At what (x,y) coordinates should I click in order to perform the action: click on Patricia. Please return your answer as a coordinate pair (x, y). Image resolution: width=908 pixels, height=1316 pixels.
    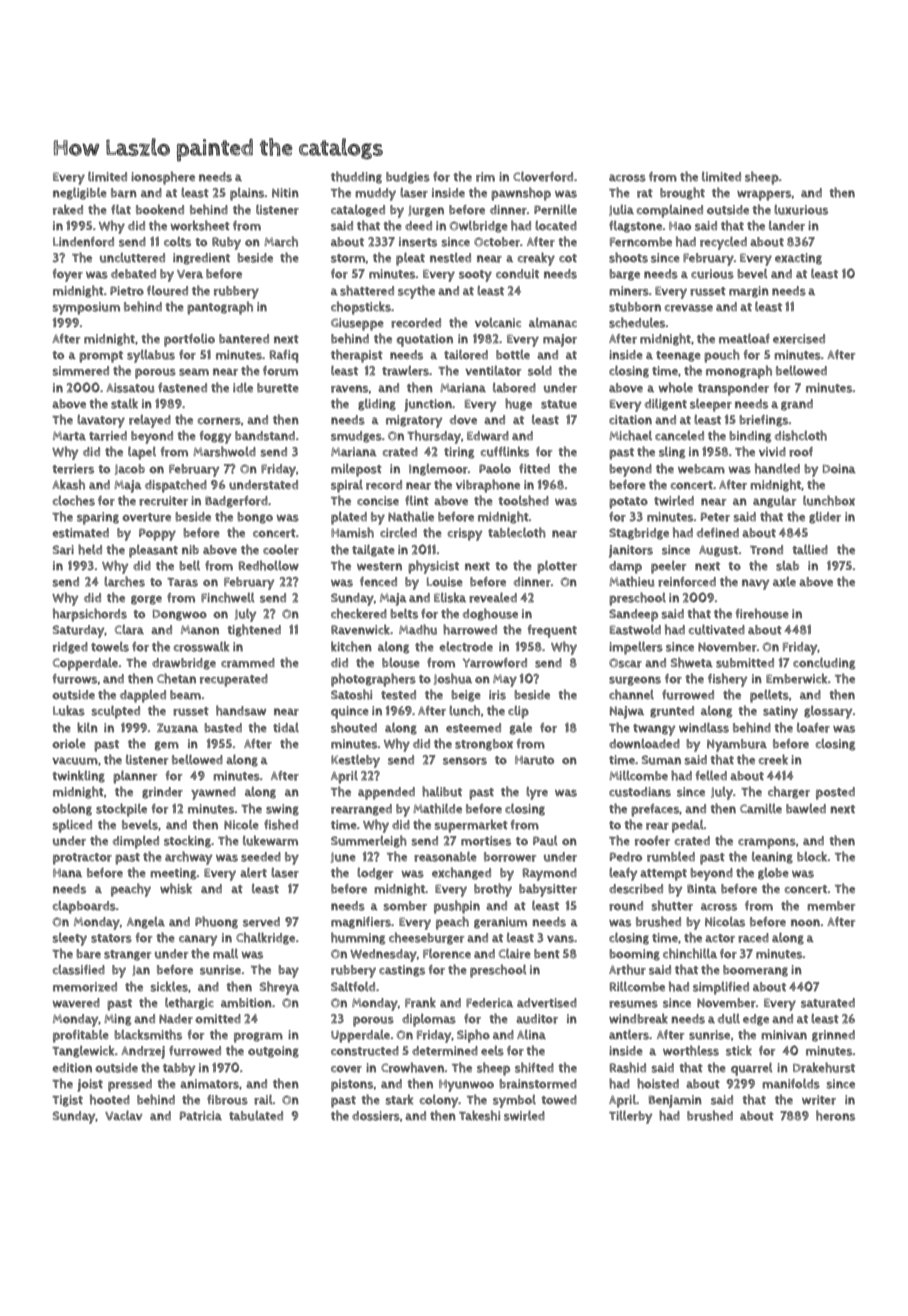
    Looking at the image, I should click on (201, 1116).
